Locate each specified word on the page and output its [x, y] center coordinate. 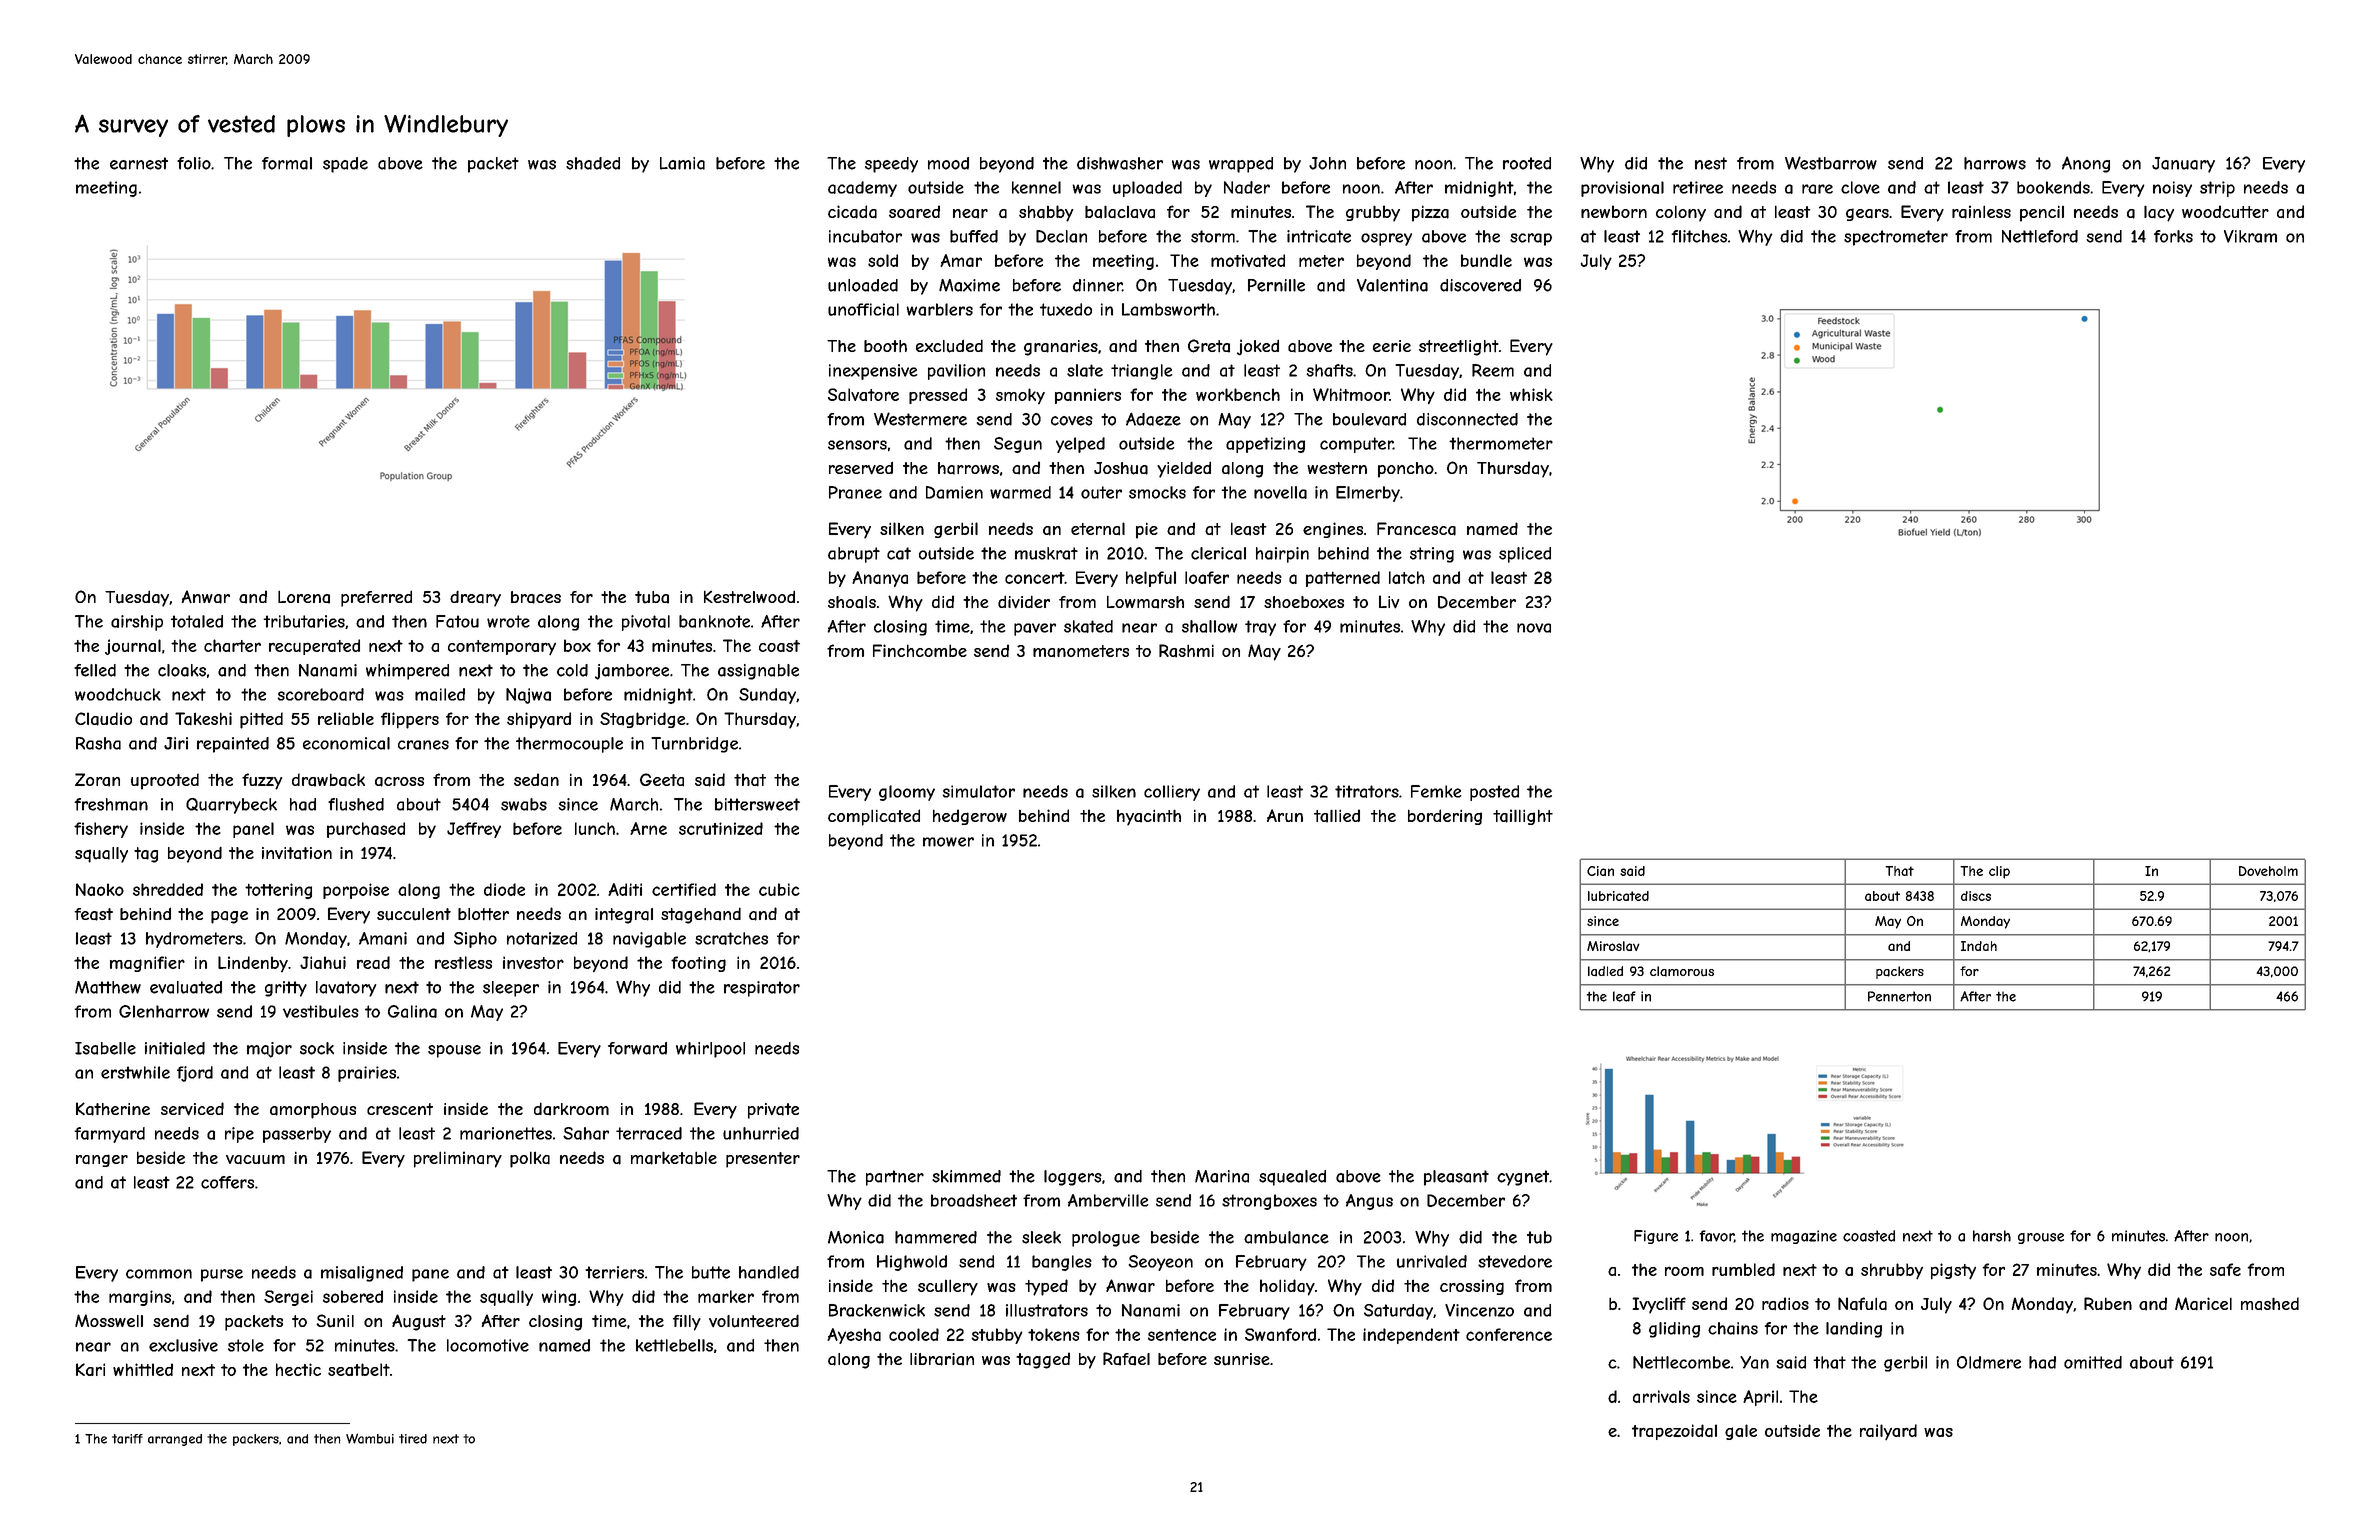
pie [1147, 530]
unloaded [863, 285]
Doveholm [2268, 871]
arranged [175, 1440]
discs [1976, 896]
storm [1213, 236]
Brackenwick [877, 1310]
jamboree [632, 672]
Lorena [304, 597]
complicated [874, 817]
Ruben [2108, 1303]
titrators [1367, 791]
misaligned [362, 1274]
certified [684, 889]
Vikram [2250, 236]
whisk [1531, 394]
